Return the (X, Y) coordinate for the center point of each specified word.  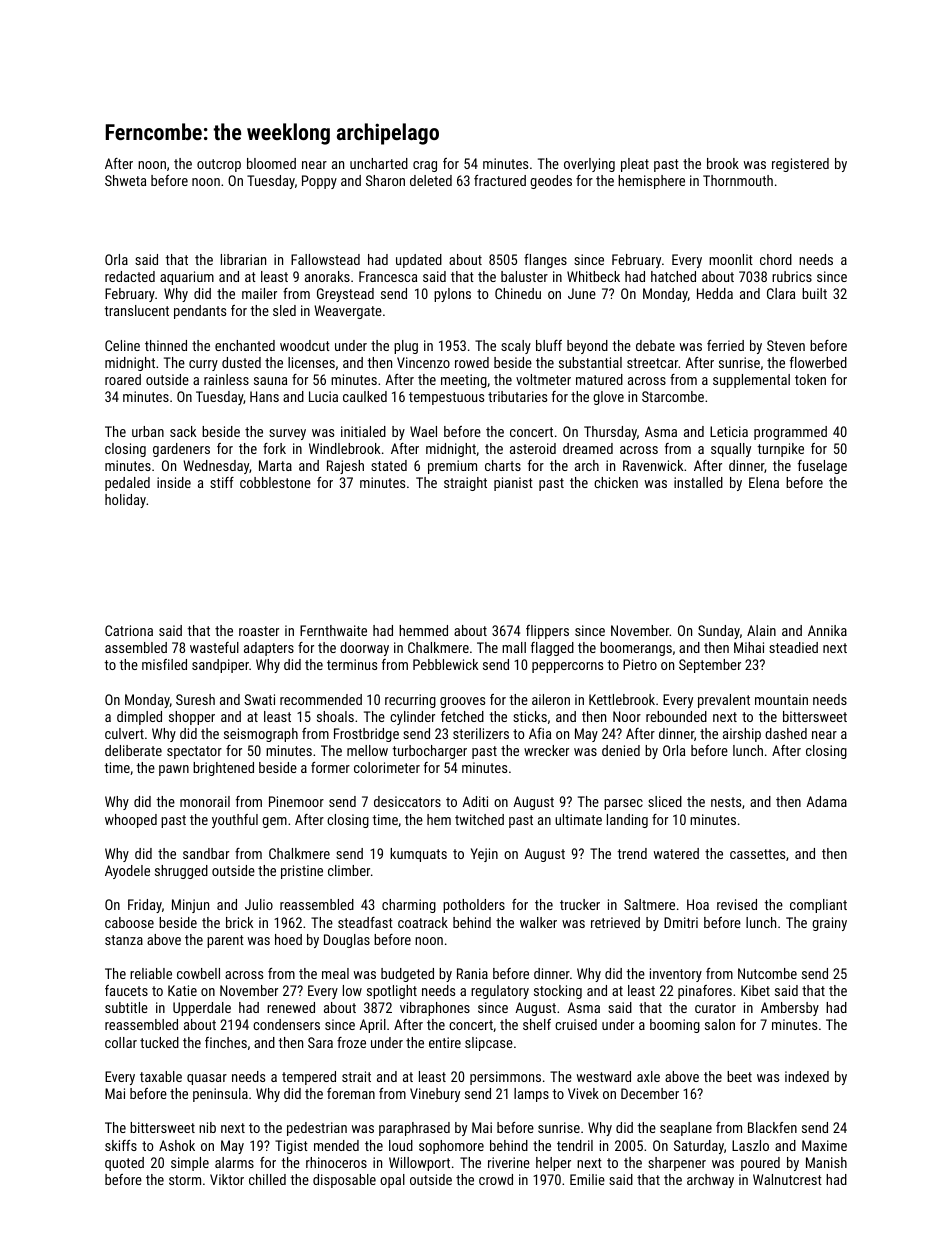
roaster (259, 631)
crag (425, 166)
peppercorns (567, 667)
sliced (665, 801)
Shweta (125, 180)
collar (121, 1042)
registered (800, 165)
